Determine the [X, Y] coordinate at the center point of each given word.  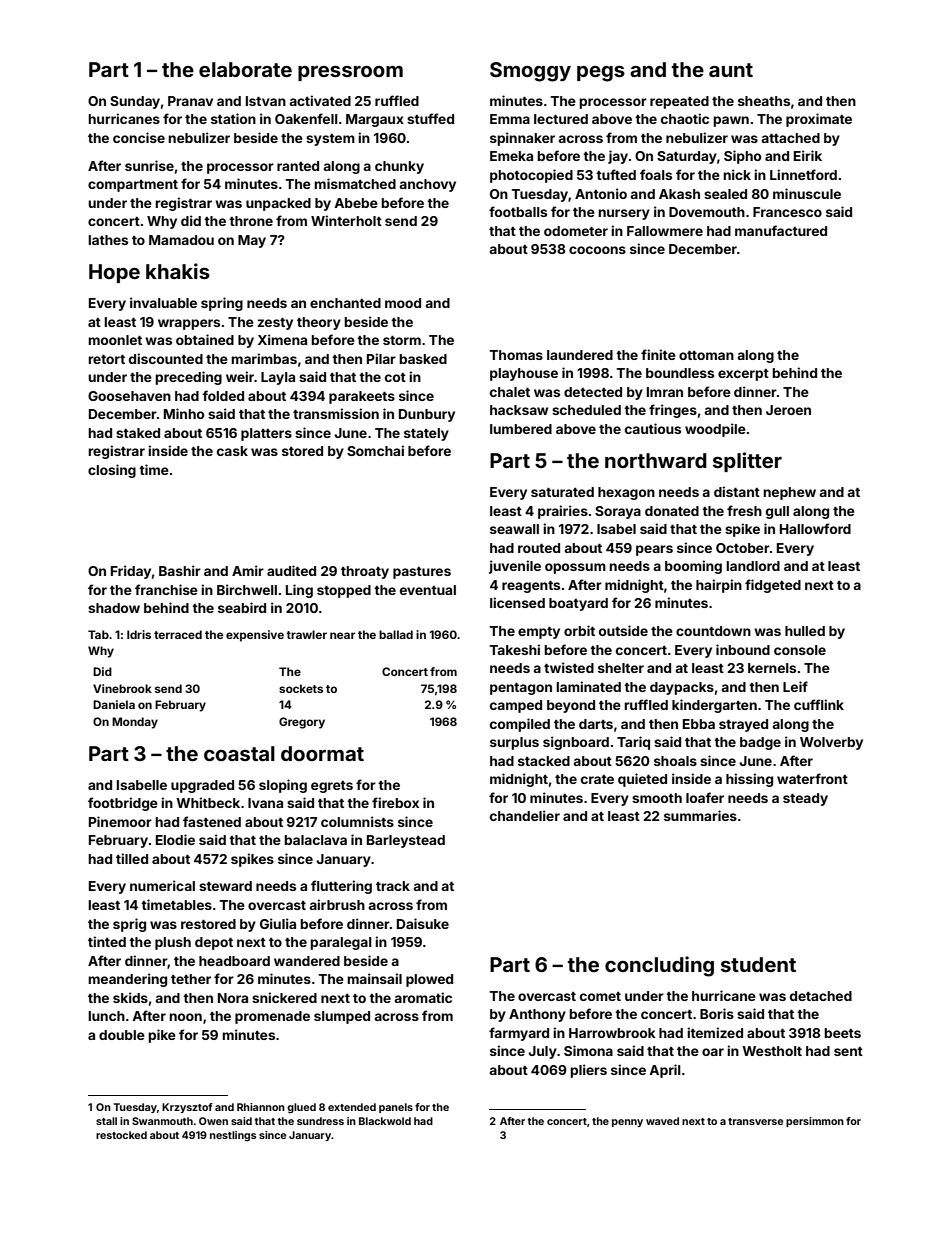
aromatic [423, 997]
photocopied [531, 176]
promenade [272, 1017]
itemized [715, 1032]
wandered [307, 961]
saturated [562, 492]
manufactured [781, 230]
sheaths [764, 101]
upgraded [202, 786]
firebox [395, 802]
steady [805, 799]
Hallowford [815, 528]
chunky [399, 167]
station [233, 118]
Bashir [180, 570]
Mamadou [181, 240]
